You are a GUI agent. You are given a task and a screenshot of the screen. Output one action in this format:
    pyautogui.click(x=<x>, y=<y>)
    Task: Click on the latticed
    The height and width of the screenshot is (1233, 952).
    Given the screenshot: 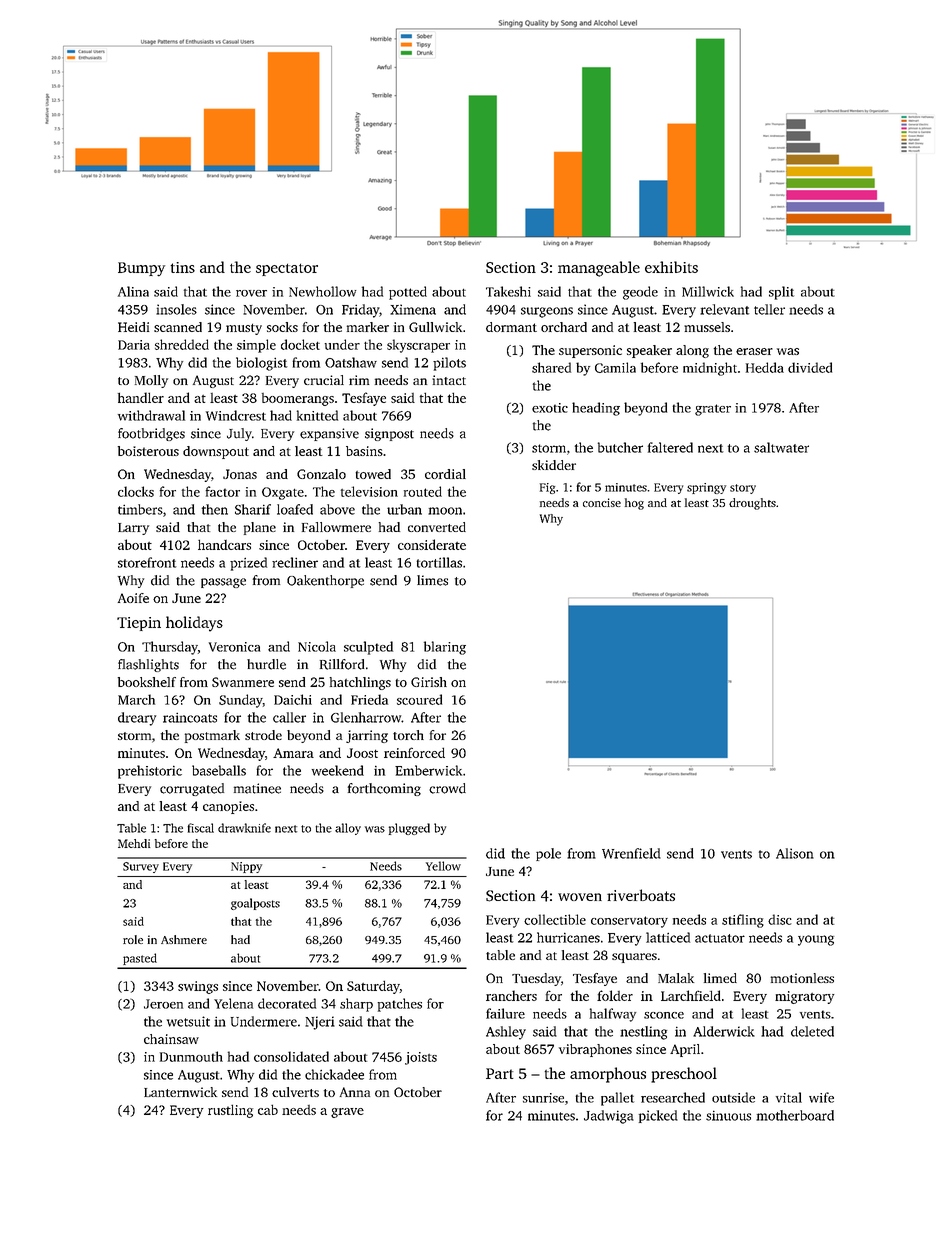 What is the action you would take?
    pyautogui.click(x=668, y=937)
